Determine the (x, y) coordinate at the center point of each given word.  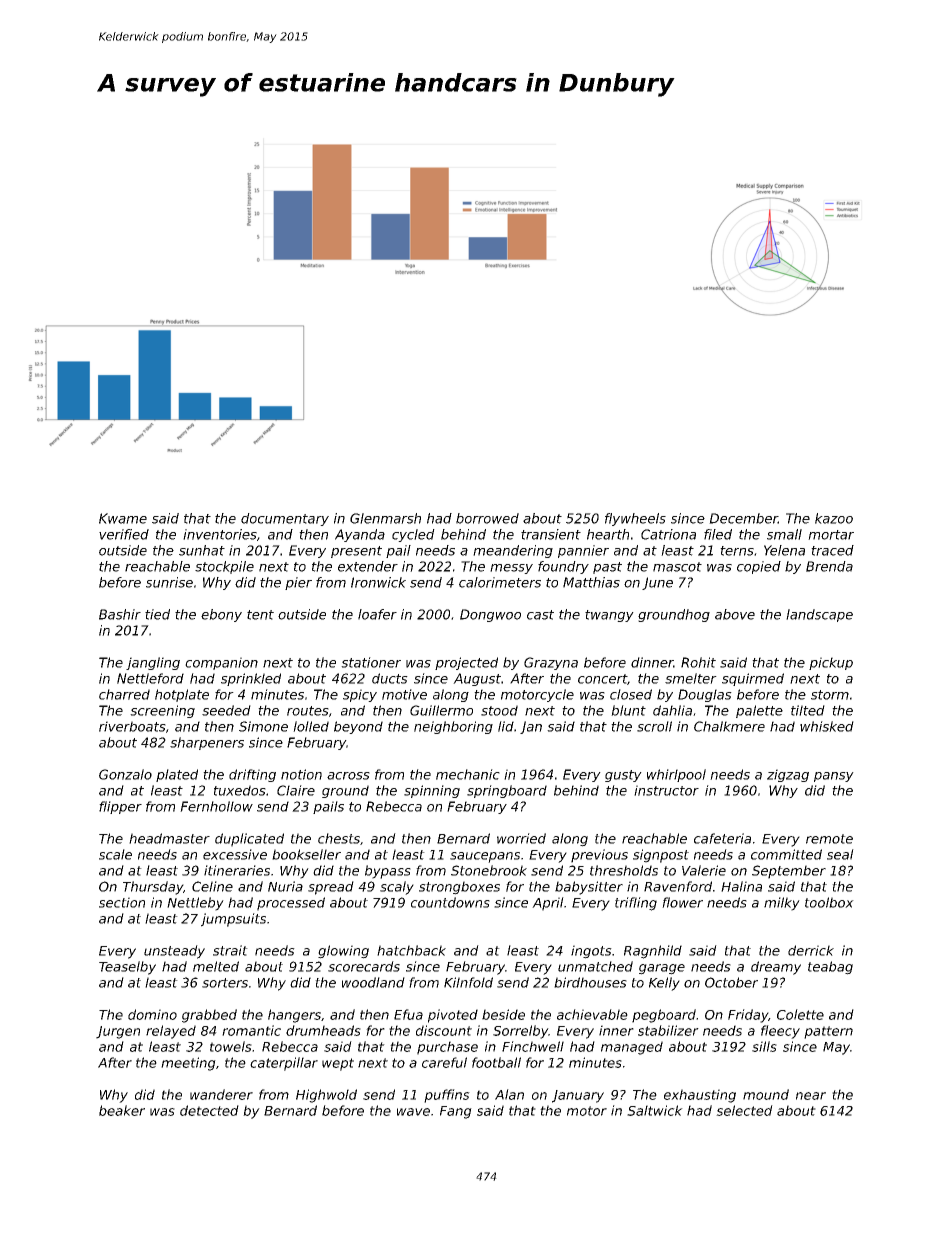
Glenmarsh (385, 518)
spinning (432, 791)
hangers (294, 1016)
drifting (252, 775)
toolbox (829, 902)
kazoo (834, 518)
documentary (285, 519)
